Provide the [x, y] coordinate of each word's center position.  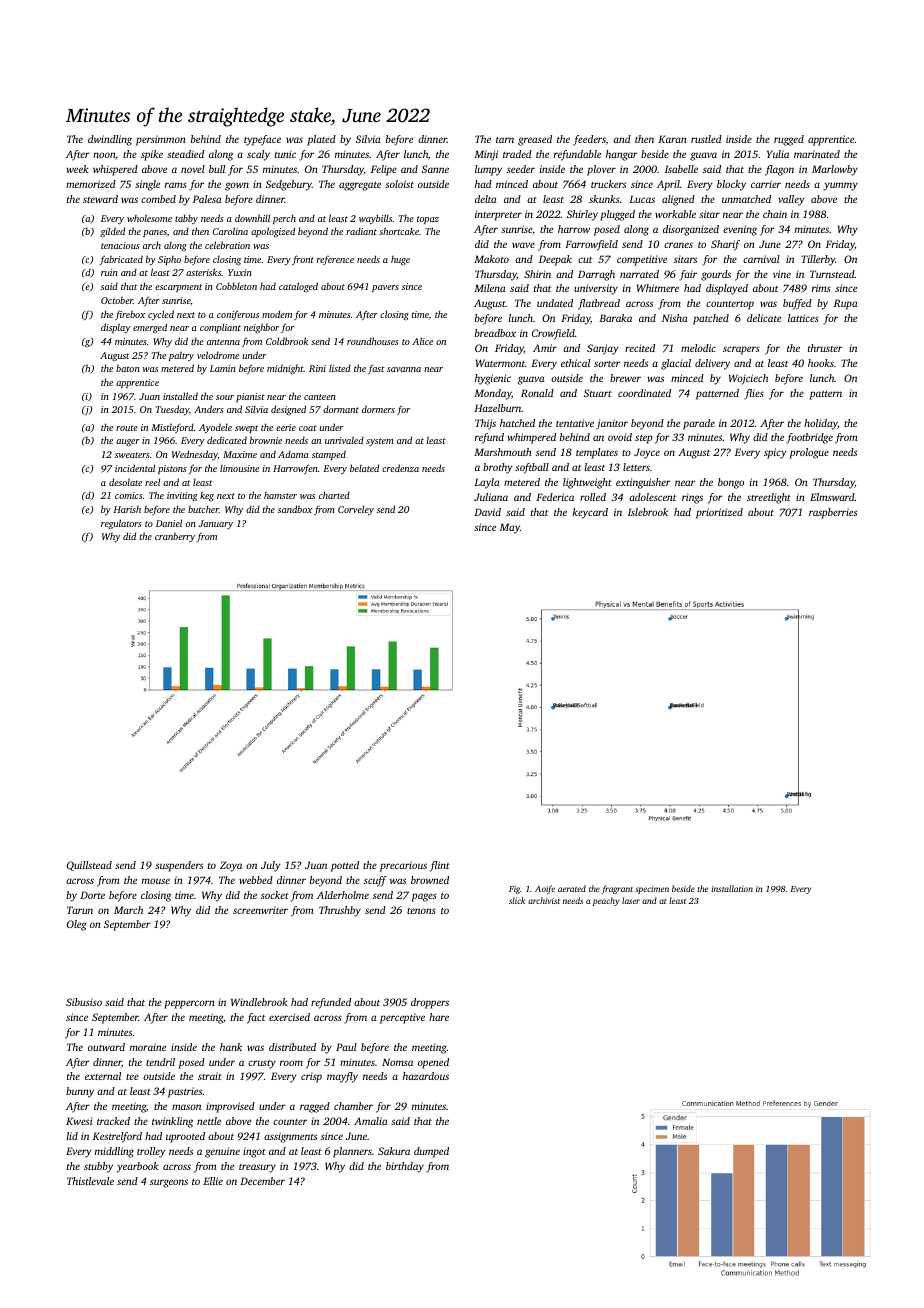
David [487, 512]
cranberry [175, 537]
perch [284, 219]
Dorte [92, 895]
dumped [431, 1152]
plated [321, 140]
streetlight [769, 498]
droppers [430, 1003]
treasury [257, 1168]
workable [675, 214]
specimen [652, 890]
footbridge [809, 438]
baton [128, 368]
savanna [404, 369]
